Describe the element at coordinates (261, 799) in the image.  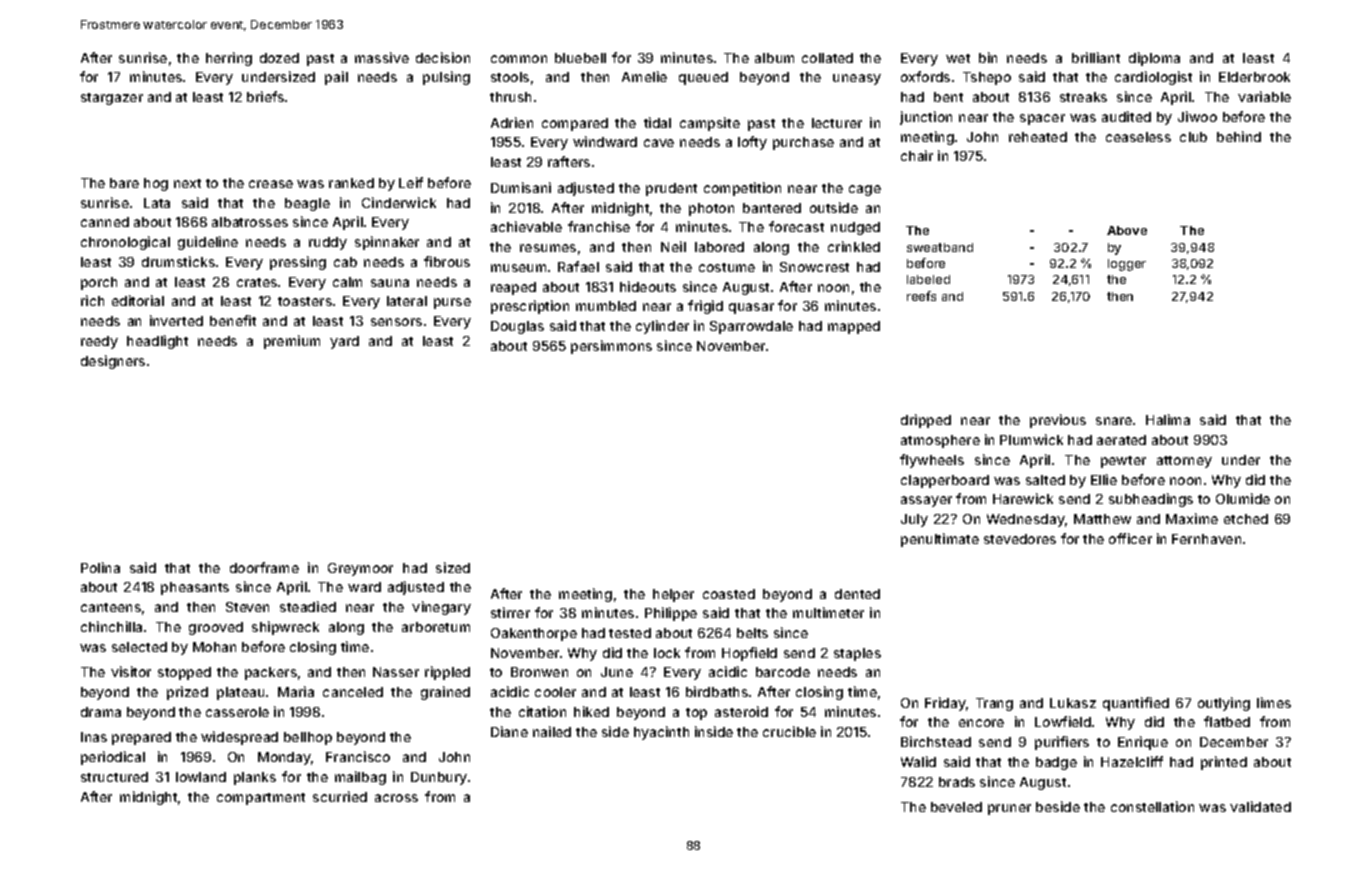
I see `compartment` at that location.
